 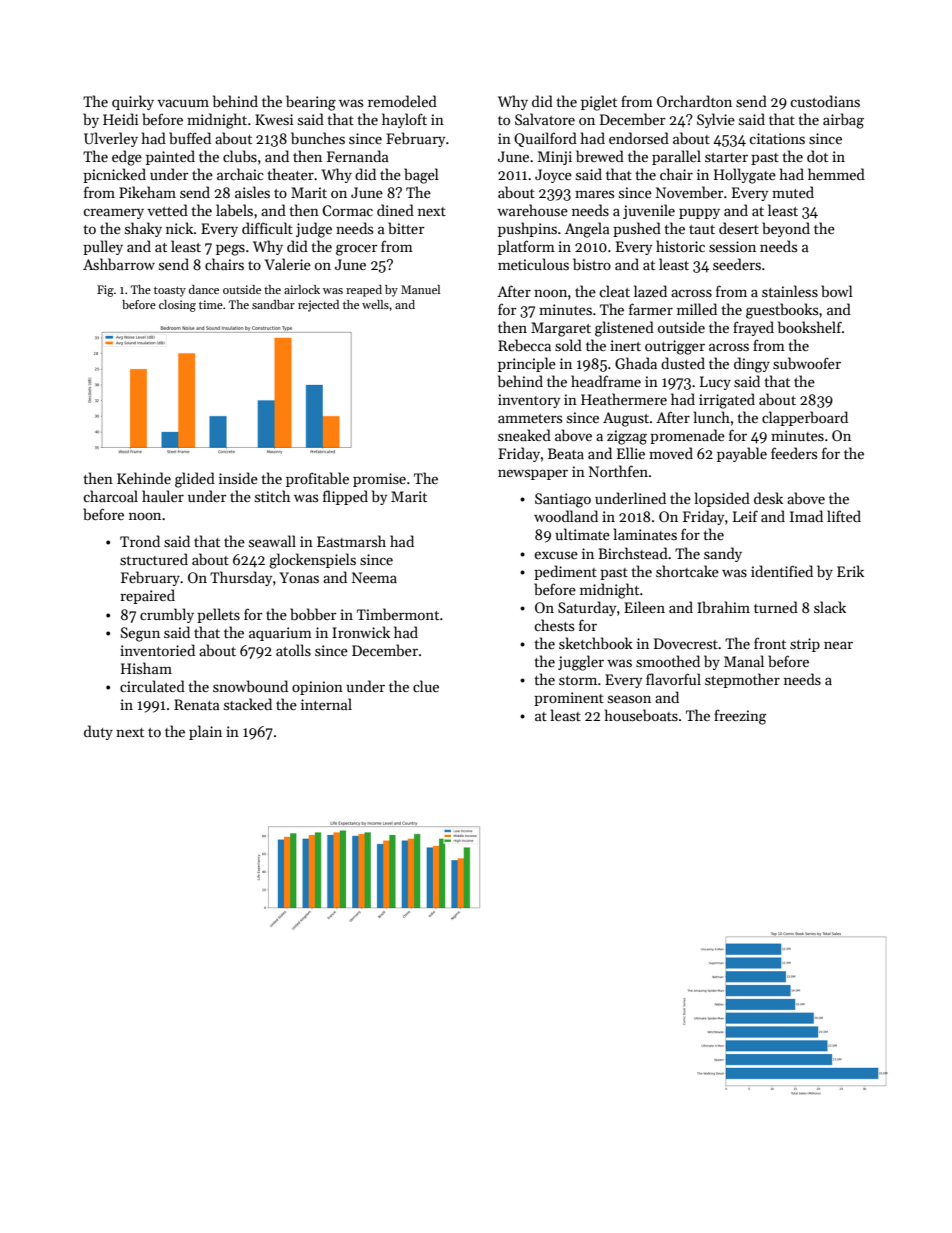 What do you see at coordinates (318, 306) in the screenshot?
I see `rejected` at bounding box center [318, 306].
